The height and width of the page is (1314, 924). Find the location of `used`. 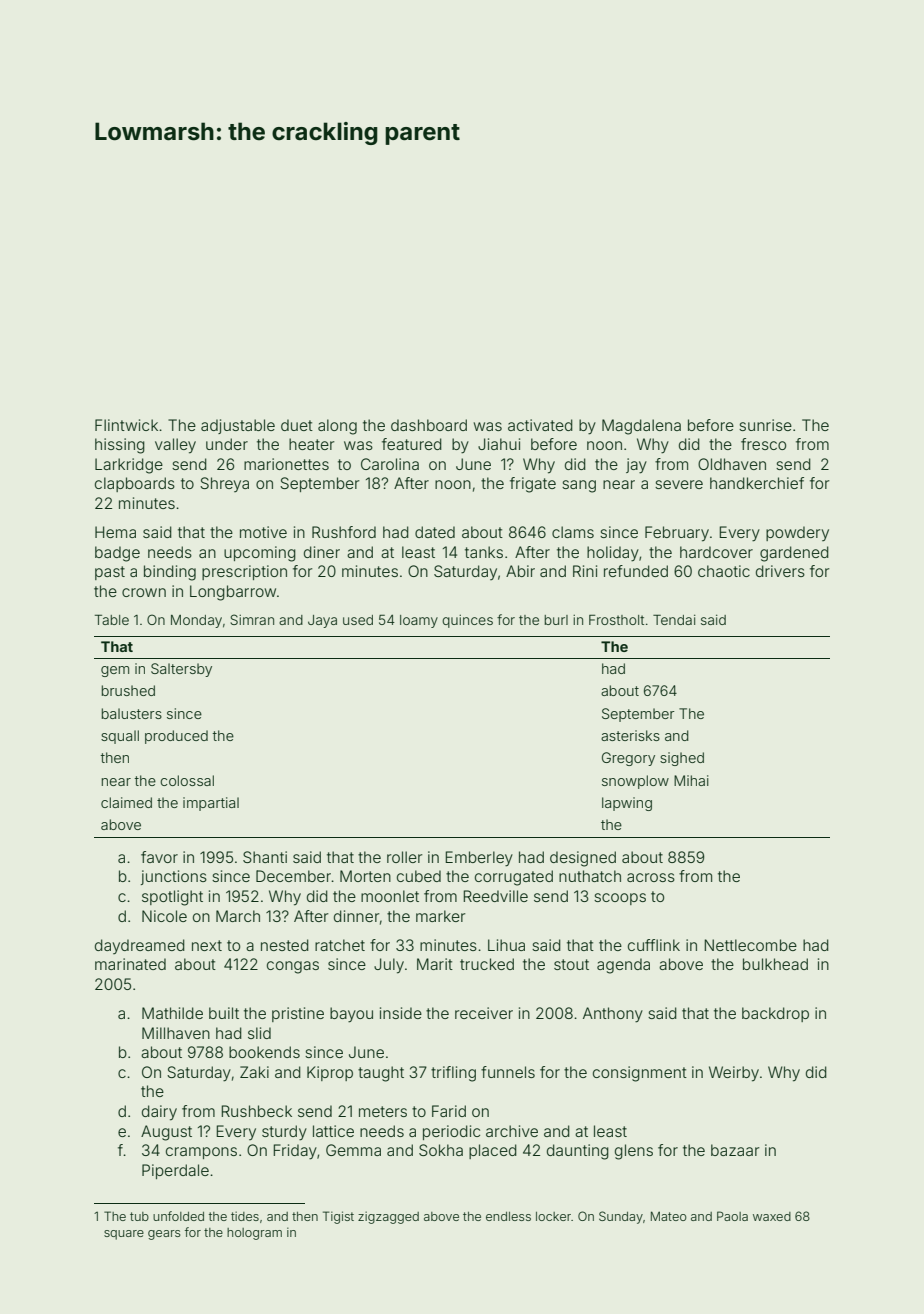

used is located at coordinates (358, 620).
